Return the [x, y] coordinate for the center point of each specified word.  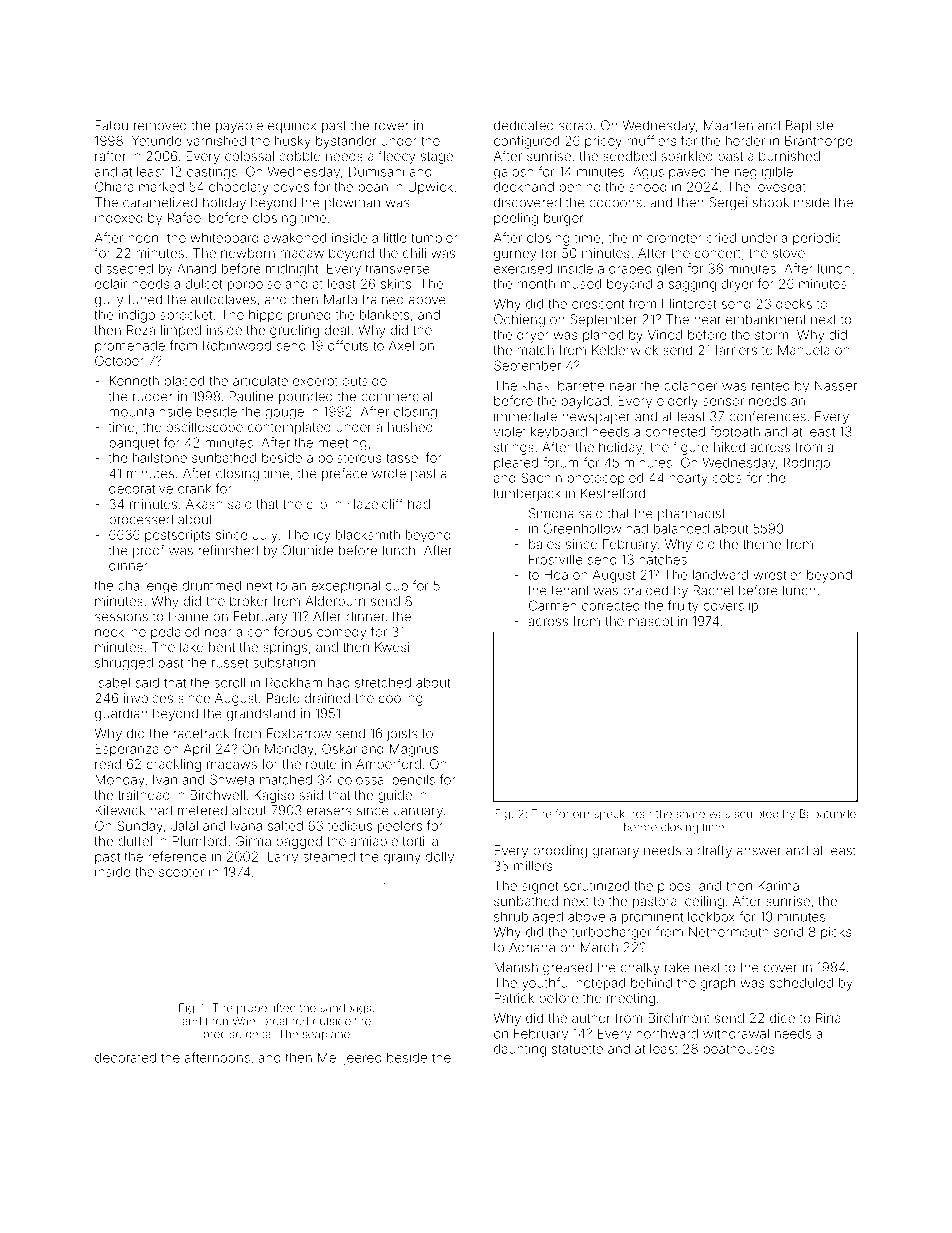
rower [392, 126]
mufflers [651, 140]
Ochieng [519, 320]
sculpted [756, 815]
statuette [577, 1049]
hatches [663, 560]
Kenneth [134, 381]
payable [239, 127]
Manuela [804, 350]
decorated [125, 1058]
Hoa [556, 575]
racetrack [201, 733]
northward [667, 1034]
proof [148, 551]
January [418, 812]
